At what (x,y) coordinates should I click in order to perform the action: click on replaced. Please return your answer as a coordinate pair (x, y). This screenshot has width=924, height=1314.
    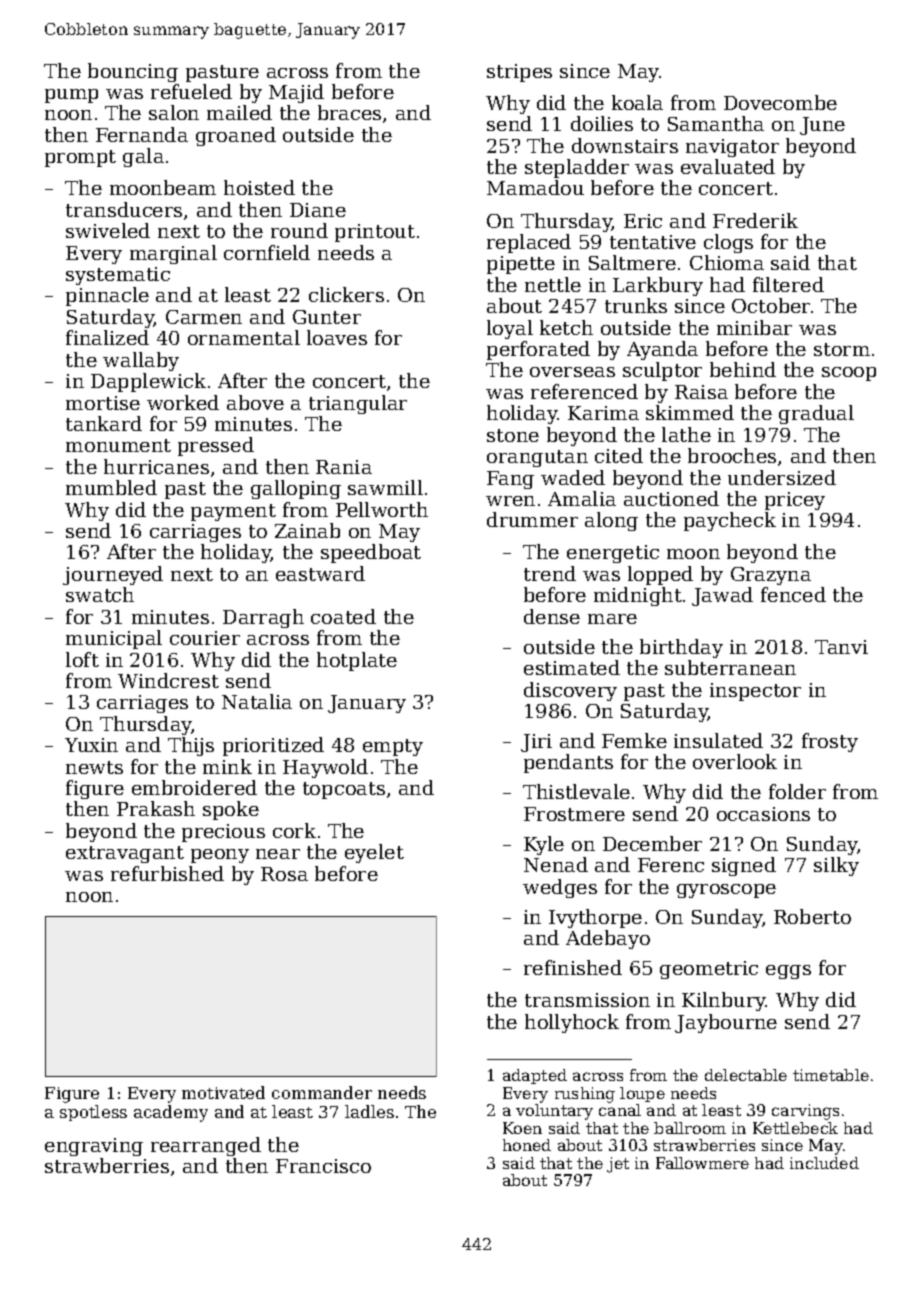
    Looking at the image, I should click on (529, 243).
